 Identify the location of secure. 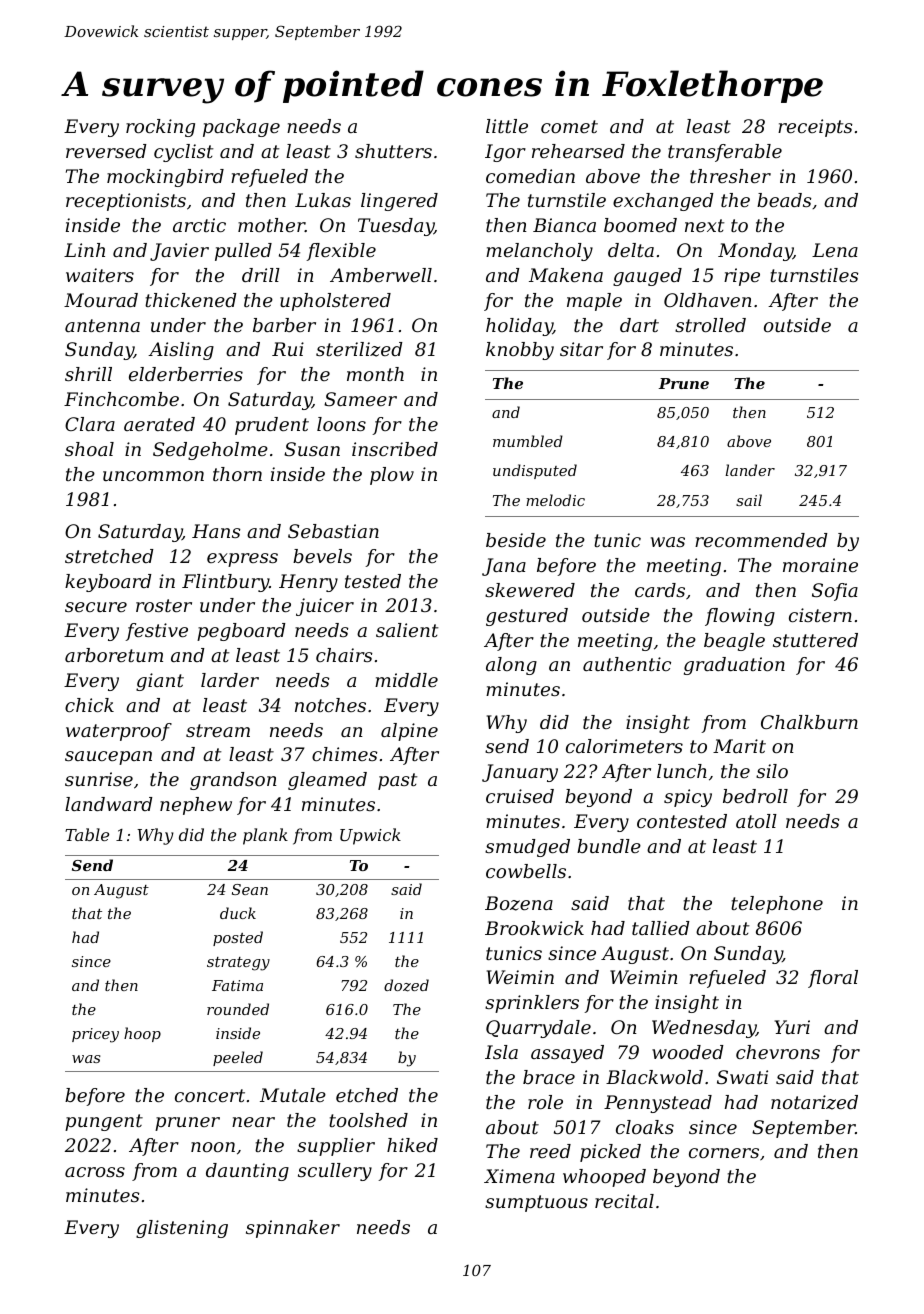
(96, 607).
